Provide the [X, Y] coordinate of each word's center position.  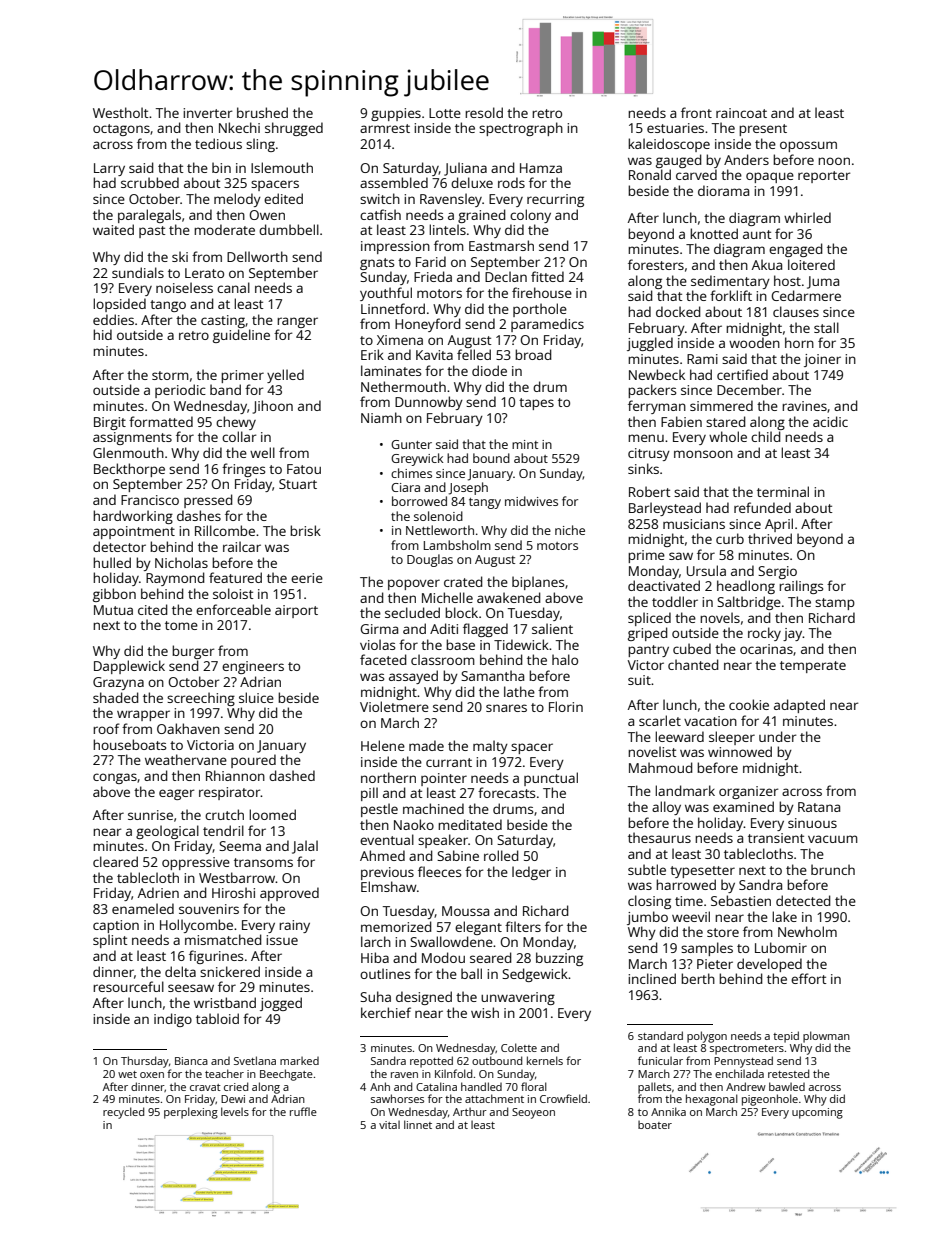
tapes [536, 404]
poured [253, 761]
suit [639, 680]
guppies [396, 114]
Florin [566, 706]
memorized [396, 926]
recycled [123, 1113]
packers [652, 391]
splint [110, 941]
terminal [783, 491]
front [696, 112]
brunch [833, 869]
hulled [112, 562]
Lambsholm [457, 545]
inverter [207, 113]
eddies [113, 319]
